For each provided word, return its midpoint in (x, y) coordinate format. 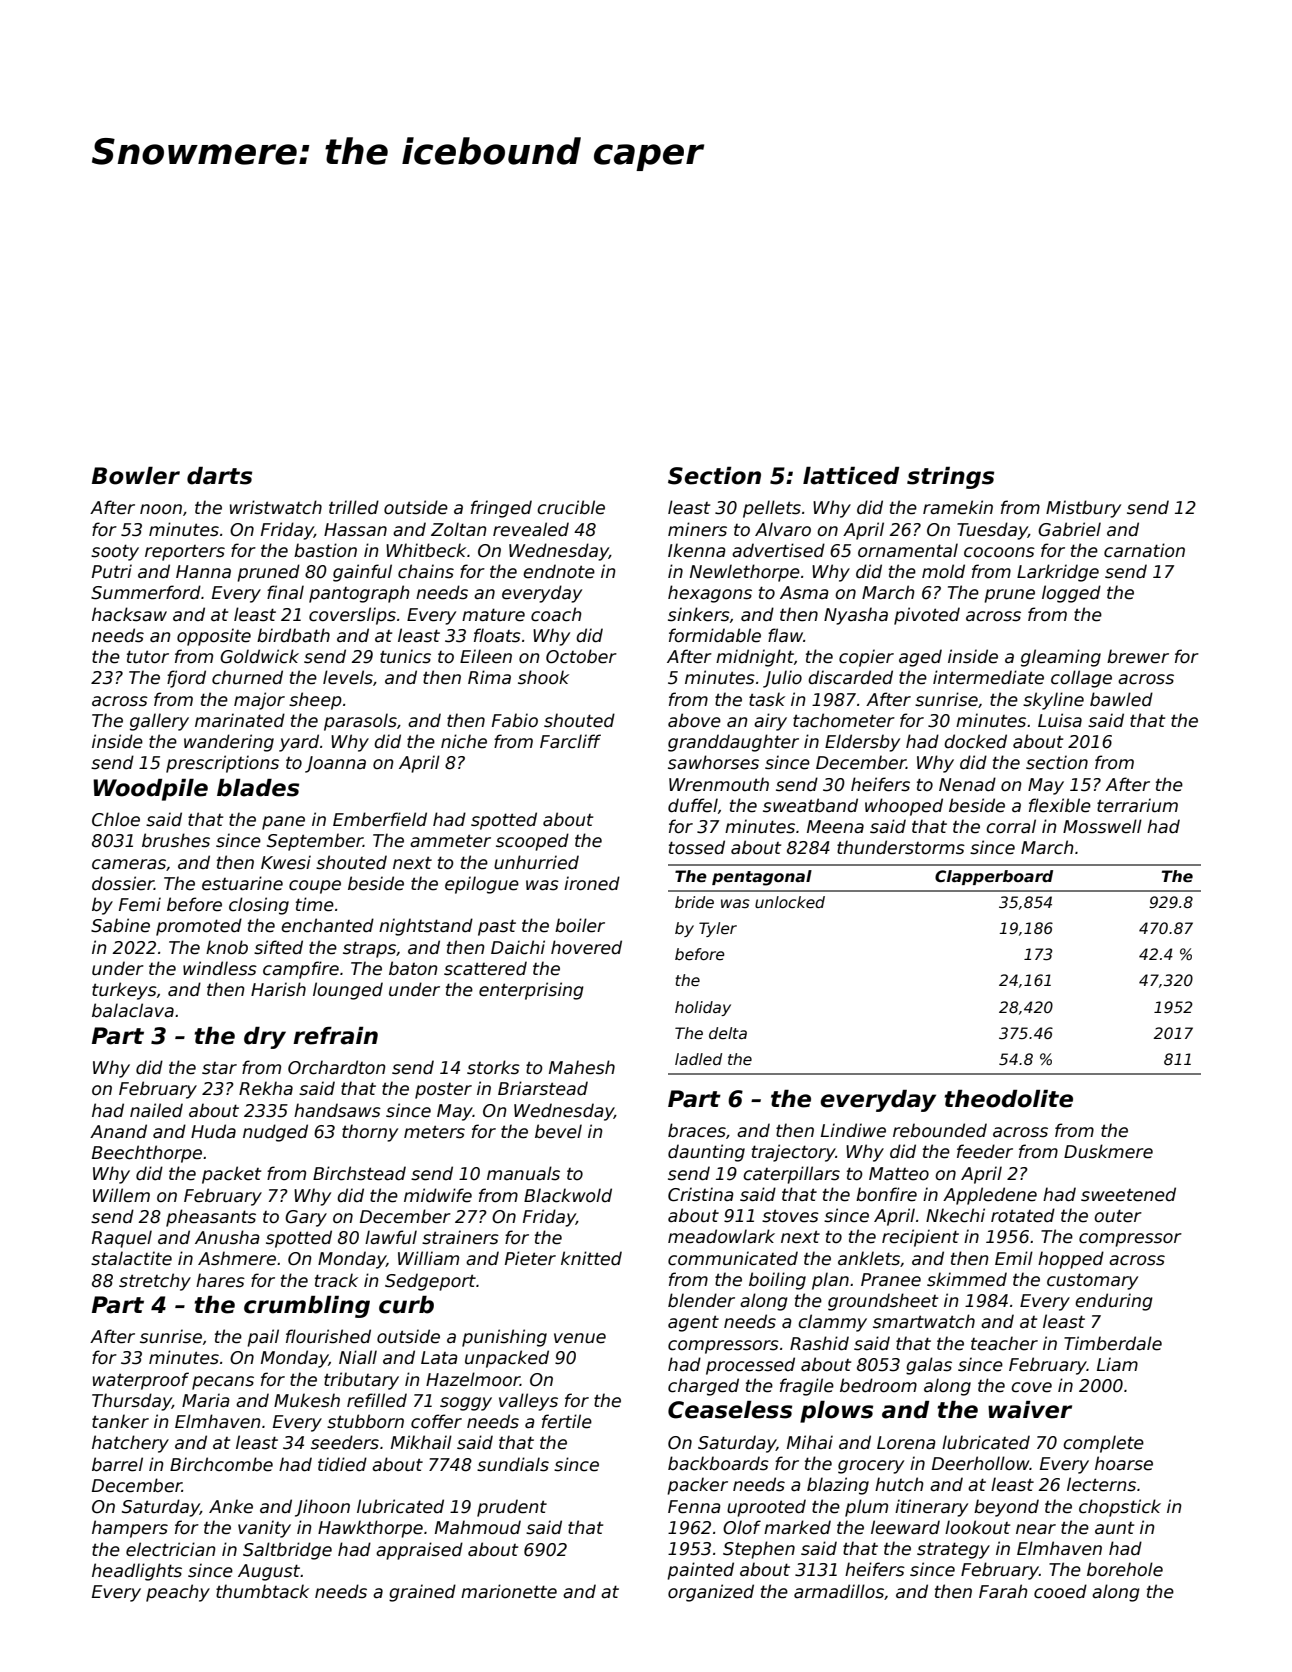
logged (1071, 594)
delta (728, 1033)
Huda (213, 1131)
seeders (345, 1442)
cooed (1060, 1591)
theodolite (1008, 1099)
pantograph (359, 594)
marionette (509, 1591)
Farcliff (570, 741)
